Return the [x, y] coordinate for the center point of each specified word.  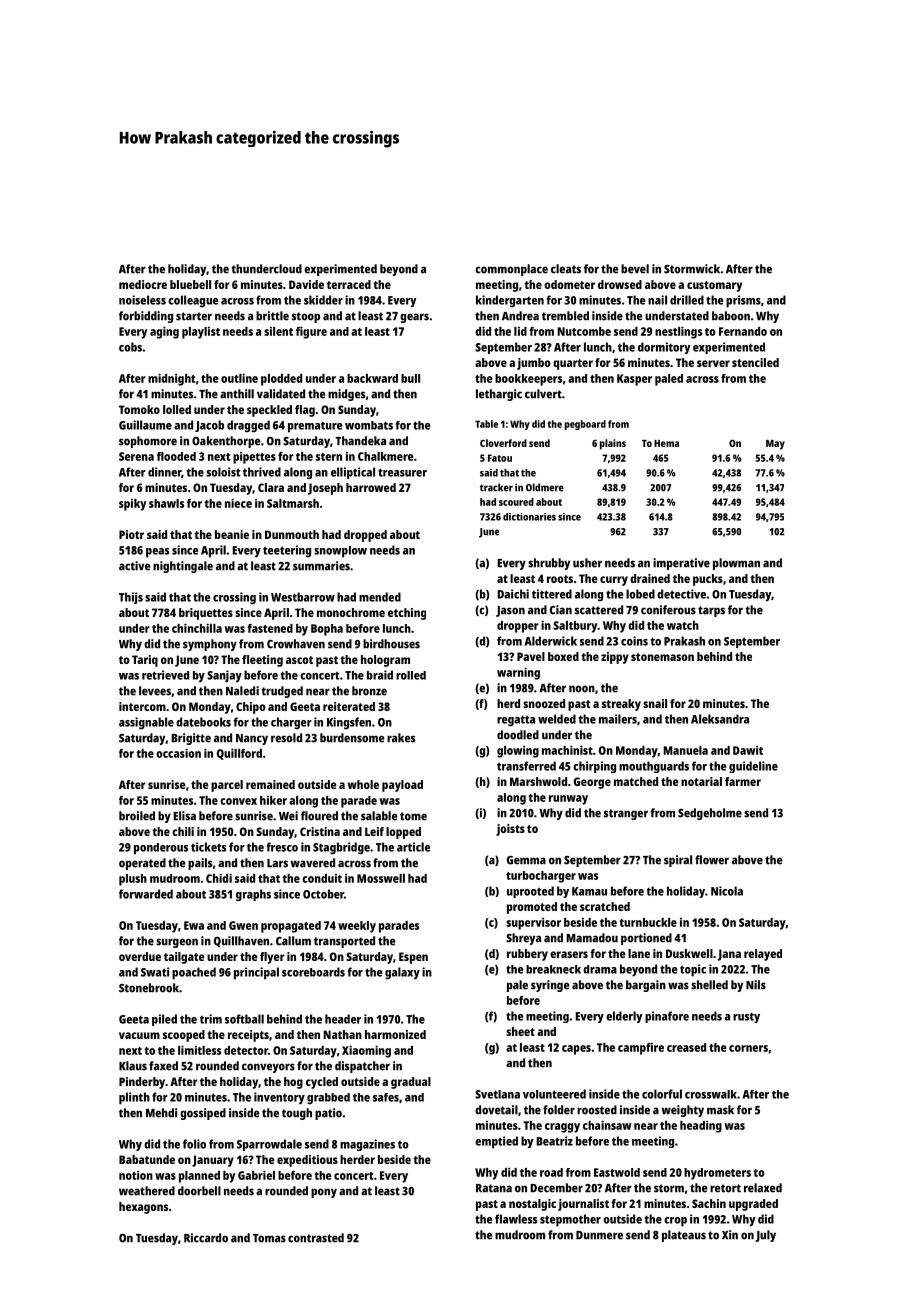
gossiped [203, 1114]
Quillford [239, 754]
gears [414, 318]
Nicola [727, 891]
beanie [232, 534]
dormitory [664, 348]
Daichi [513, 594]
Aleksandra [720, 719]
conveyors [268, 1068]
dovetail [496, 1110]
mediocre [143, 284]
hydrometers [717, 1174]
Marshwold [538, 781]
